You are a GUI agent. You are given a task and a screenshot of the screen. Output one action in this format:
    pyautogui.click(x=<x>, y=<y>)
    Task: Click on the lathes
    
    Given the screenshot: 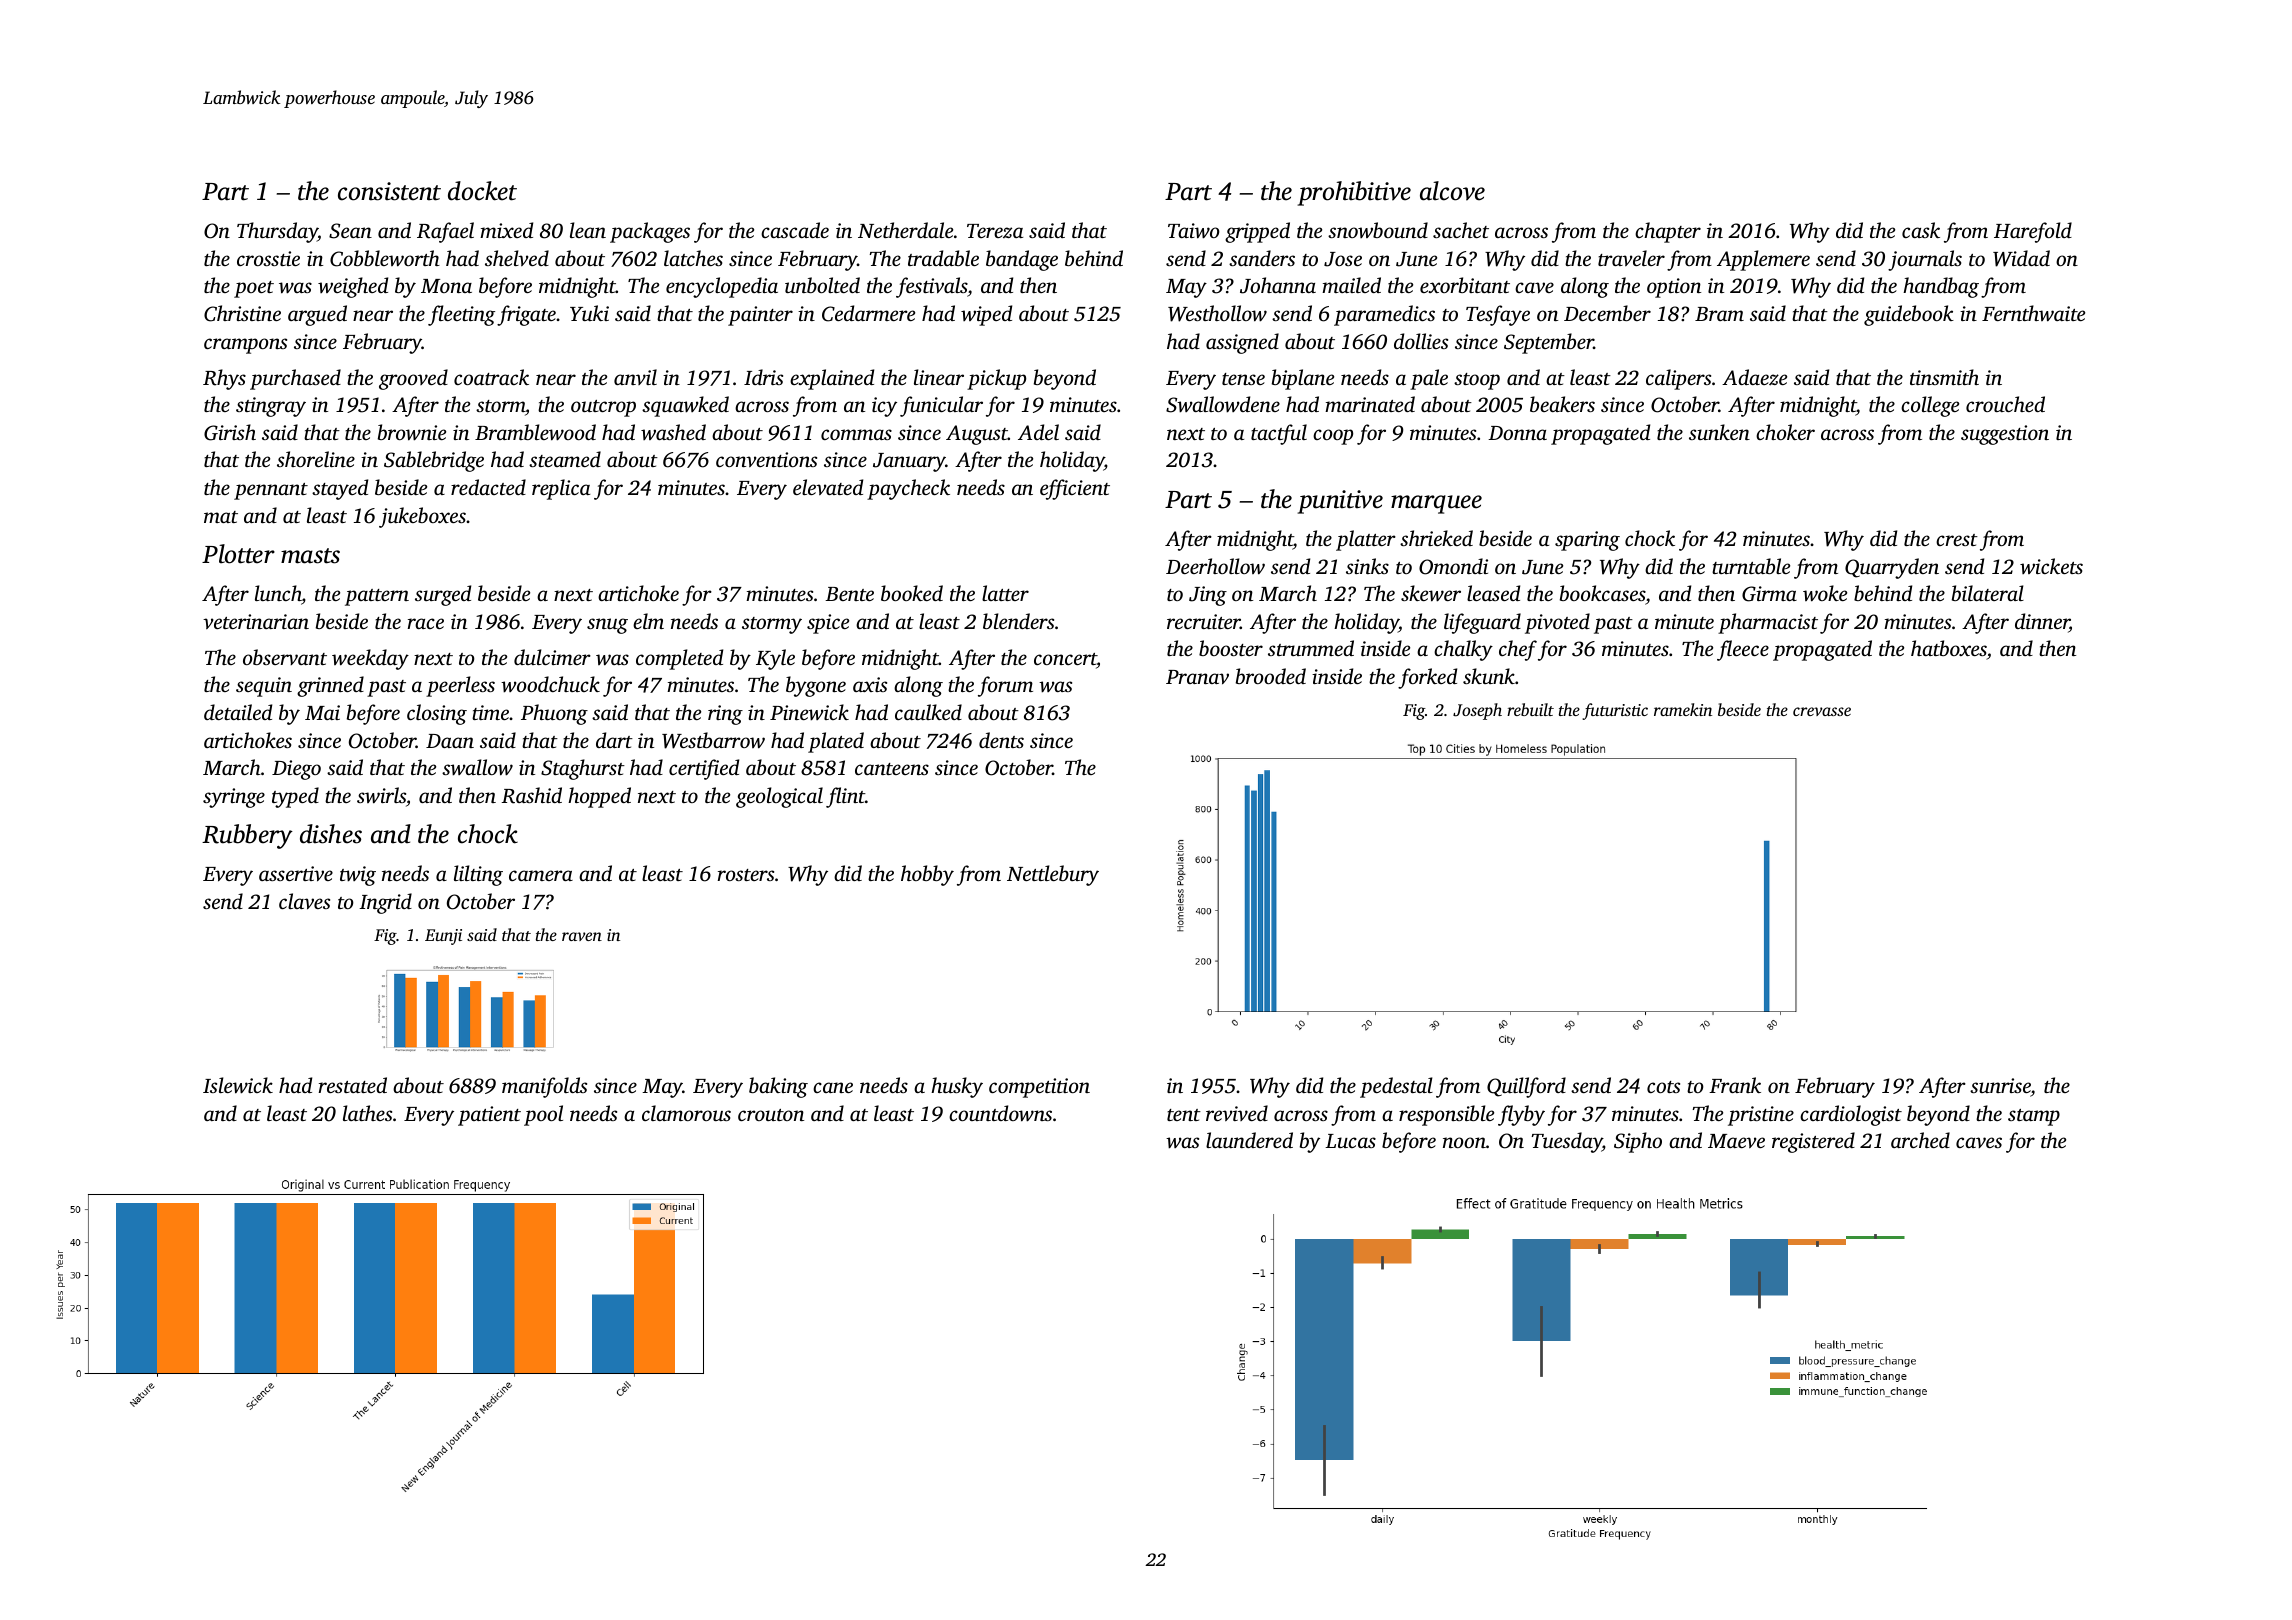 What is the action you would take?
    pyautogui.click(x=367, y=1113)
